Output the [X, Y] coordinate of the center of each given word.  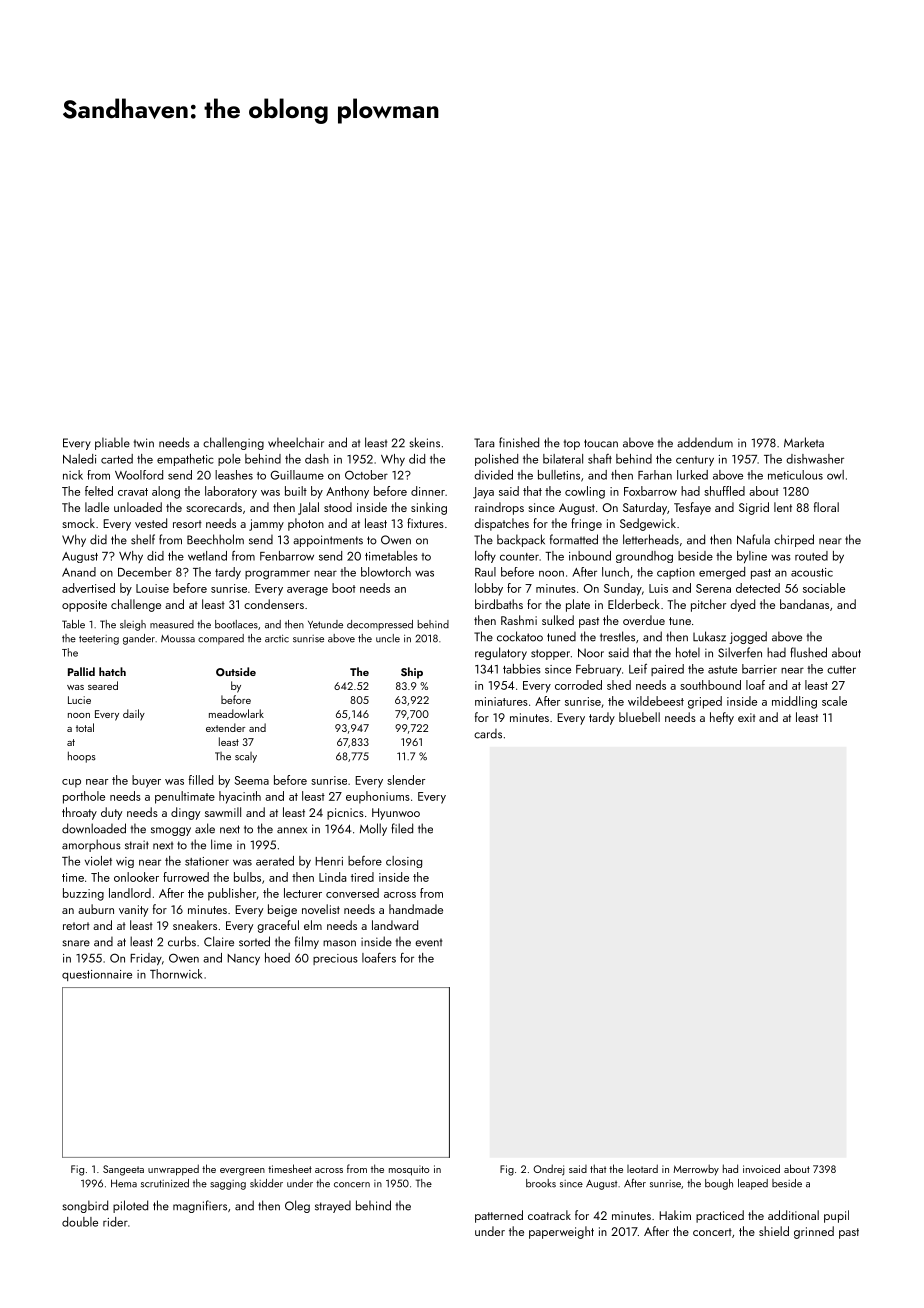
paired [667, 670]
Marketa [804, 442]
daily [134, 715]
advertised [88, 588]
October [366, 475]
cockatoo [520, 636]
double [80, 1222]
